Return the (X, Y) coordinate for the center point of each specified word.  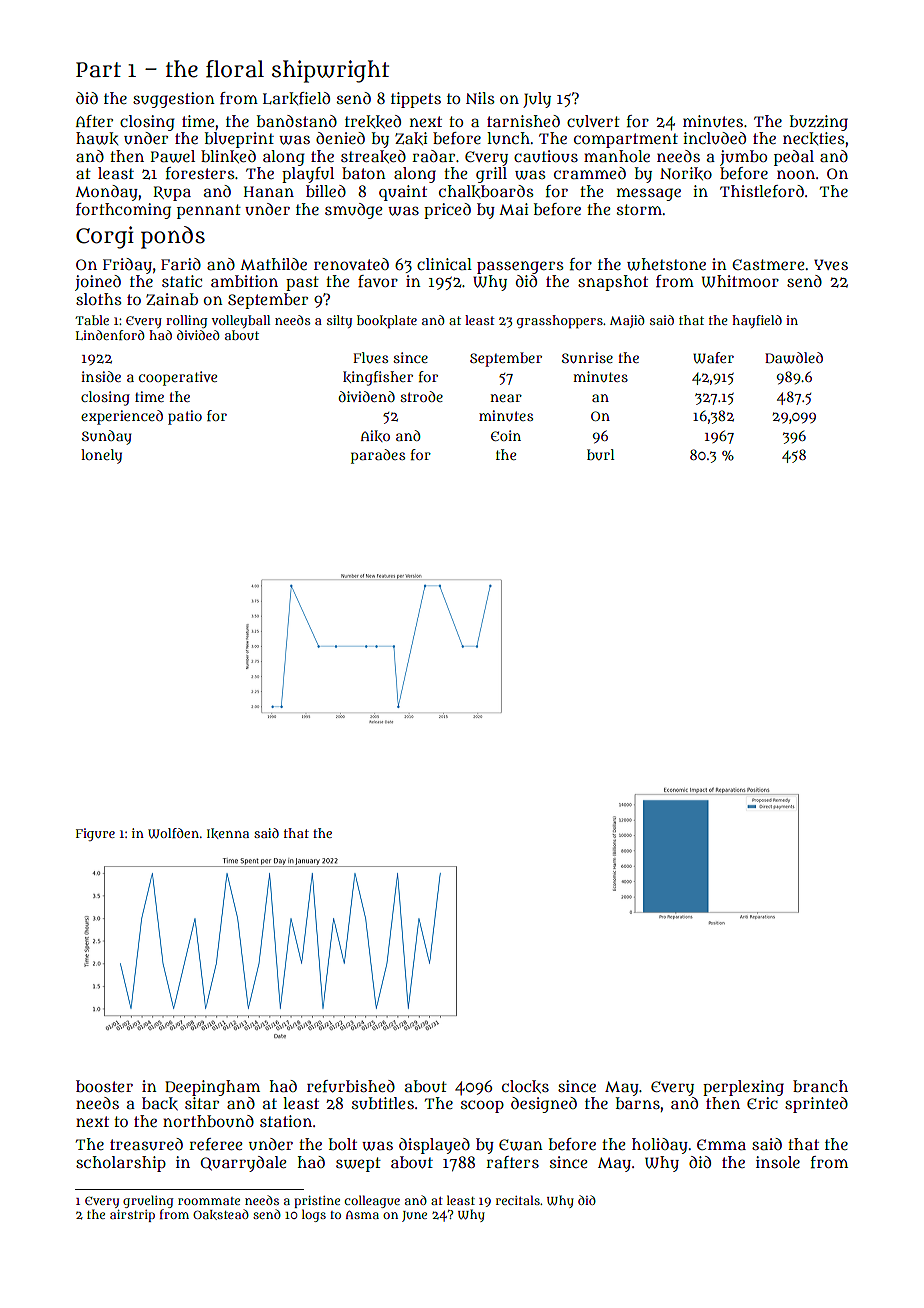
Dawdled (794, 358)
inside (101, 376)
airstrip (132, 1216)
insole (778, 1162)
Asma (362, 1214)
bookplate (387, 322)
